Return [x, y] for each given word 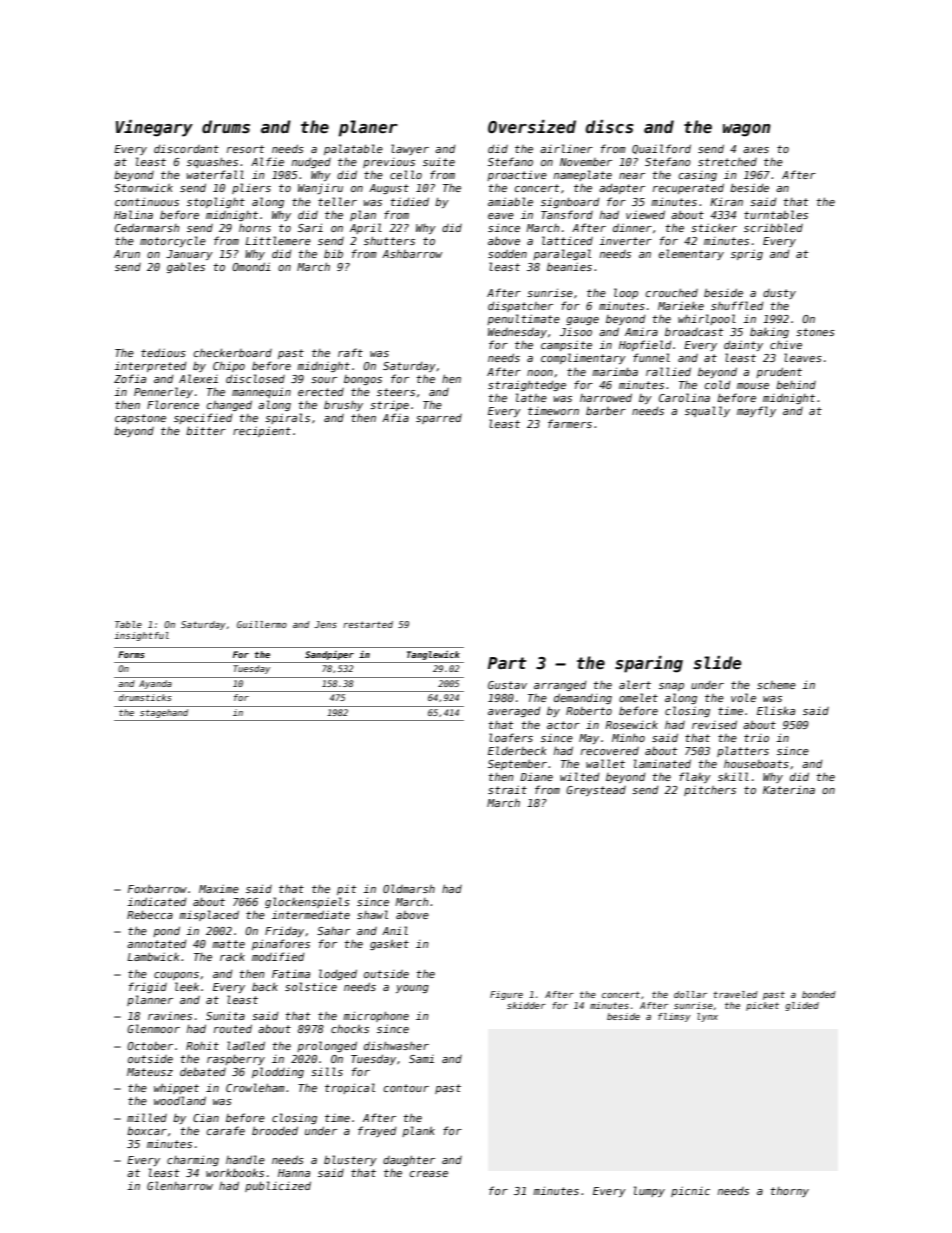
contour [406, 1088]
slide [717, 663]
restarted [368, 624]
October [150, 1046]
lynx [707, 1017]
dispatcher [520, 306]
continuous [147, 201]
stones [815, 332]
